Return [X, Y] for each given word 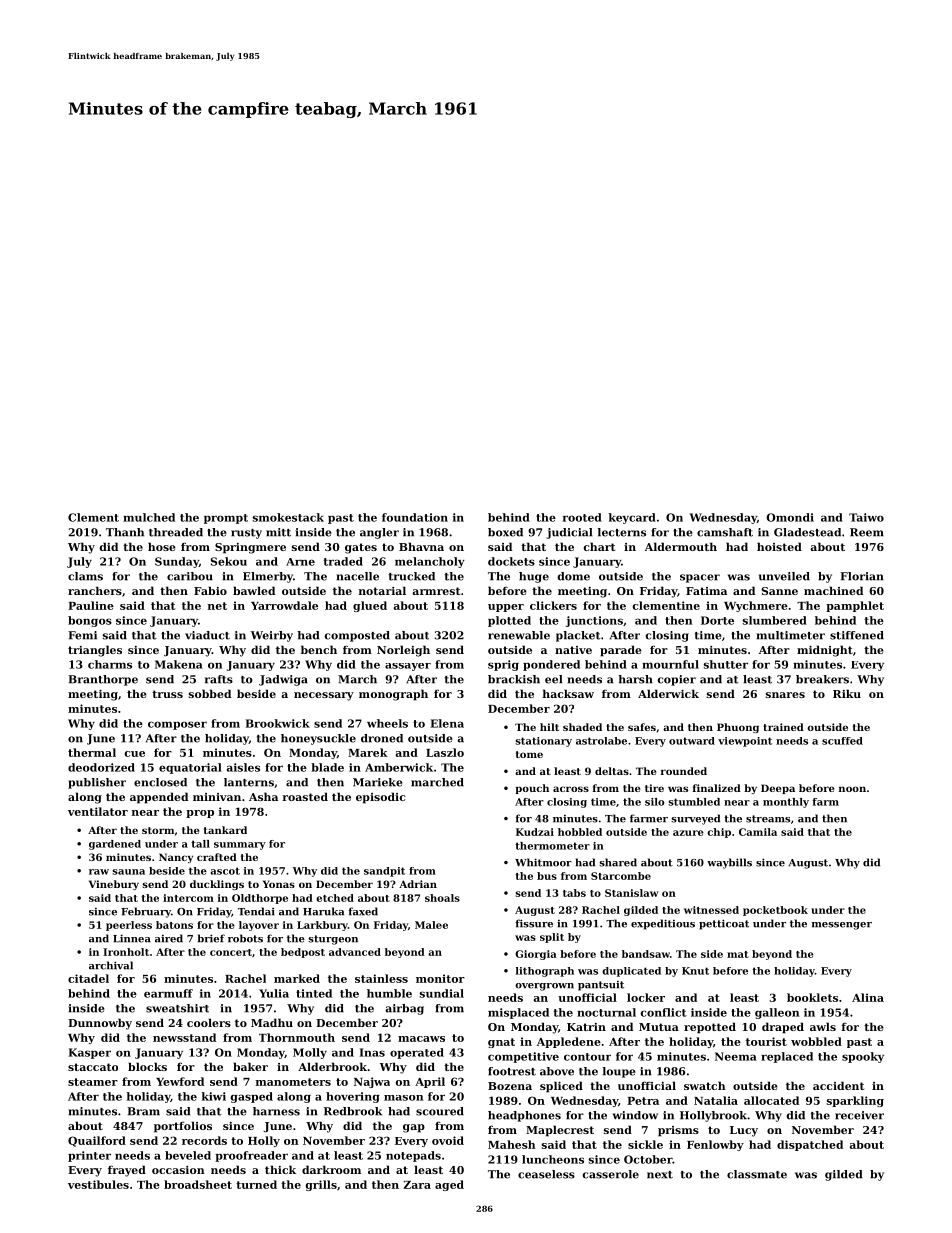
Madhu [272, 1022]
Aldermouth [681, 546]
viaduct [207, 635]
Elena [447, 723]
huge [534, 577]
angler [379, 533]
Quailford [97, 1141]
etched [335, 898]
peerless [129, 926]
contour [587, 1057]
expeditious [663, 924]
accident [838, 1085]
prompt [226, 519]
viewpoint [745, 742]
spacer [700, 578]
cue [135, 754]
